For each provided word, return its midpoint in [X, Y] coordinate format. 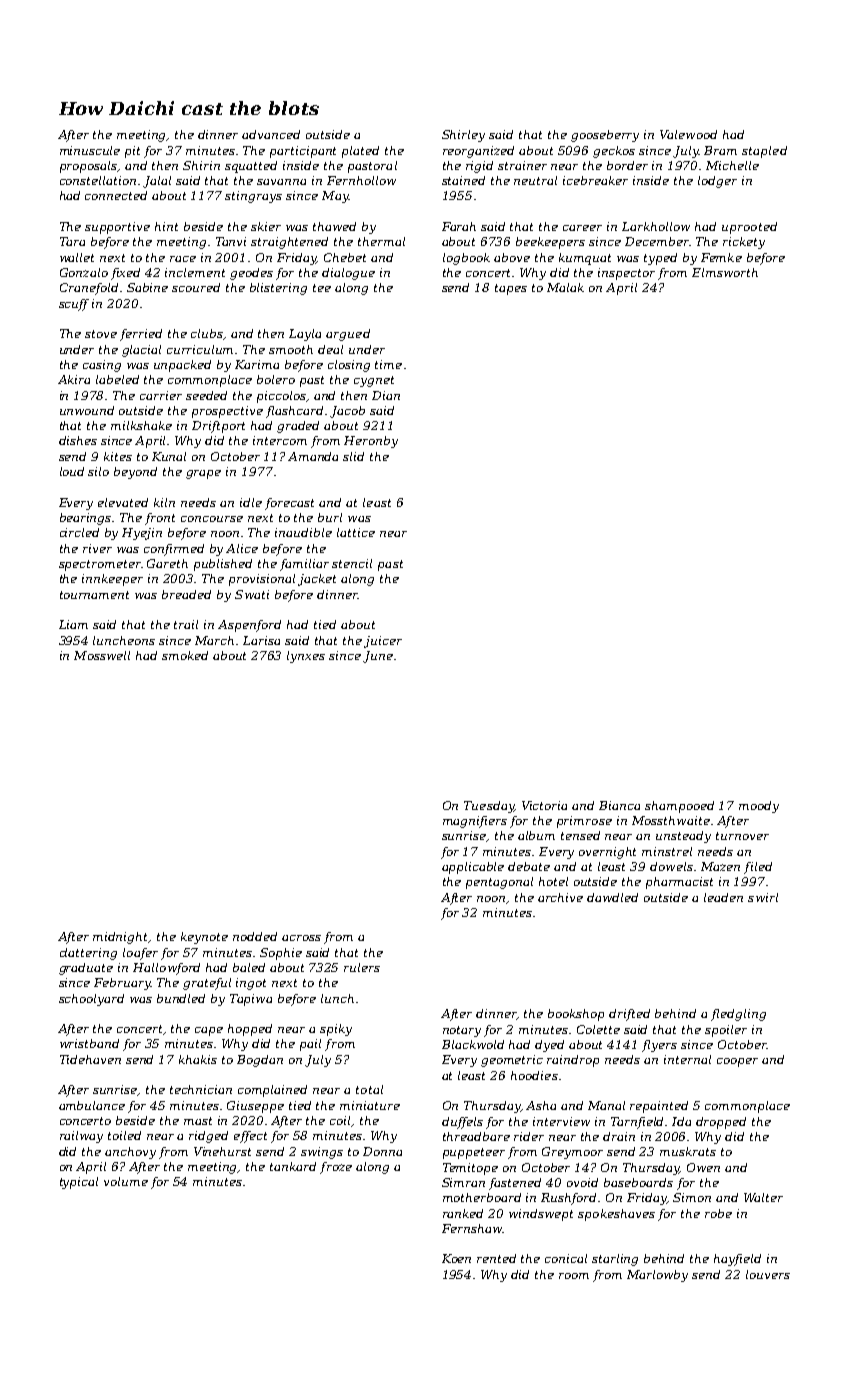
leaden [723, 897]
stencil [352, 563]
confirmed [174, 550]
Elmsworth [725, 272]
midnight [121, 938]
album [536, 835]
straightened [289, 243]
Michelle [732, 165]
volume [126, 1181]
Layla [305, 335]
